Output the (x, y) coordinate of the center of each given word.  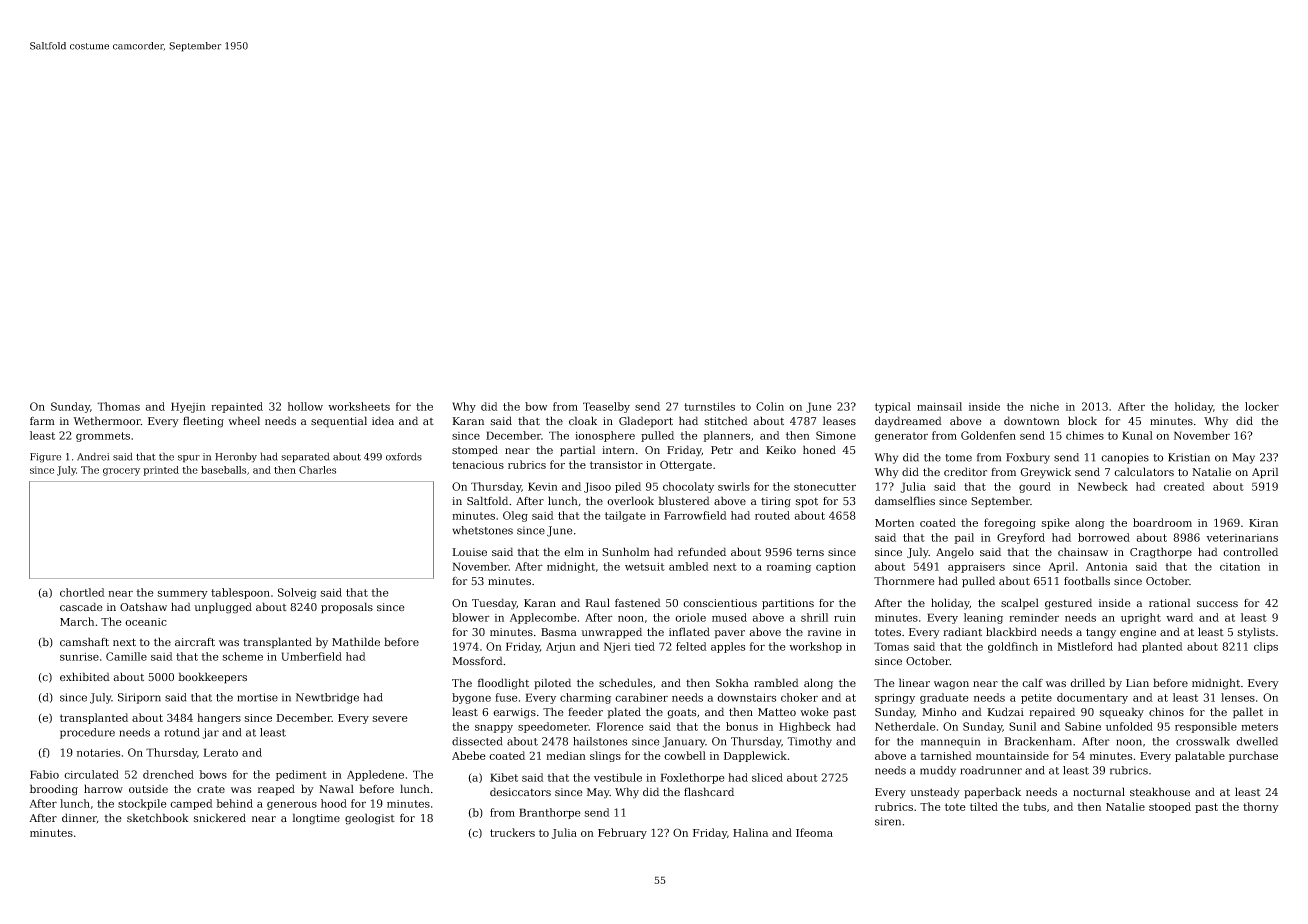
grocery (121, 472)
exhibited (85, 676)
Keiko (781, 449)
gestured (1068, 604)
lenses (1238, 697)
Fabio (44, 774)
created (1184, 486)
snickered (220, 818)
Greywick (1046, 473)
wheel (244, 421)
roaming (789, 568)
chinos (1166, 711)
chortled (82, 592)
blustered (684, 501)
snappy (494, 728)
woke (814, 711)
